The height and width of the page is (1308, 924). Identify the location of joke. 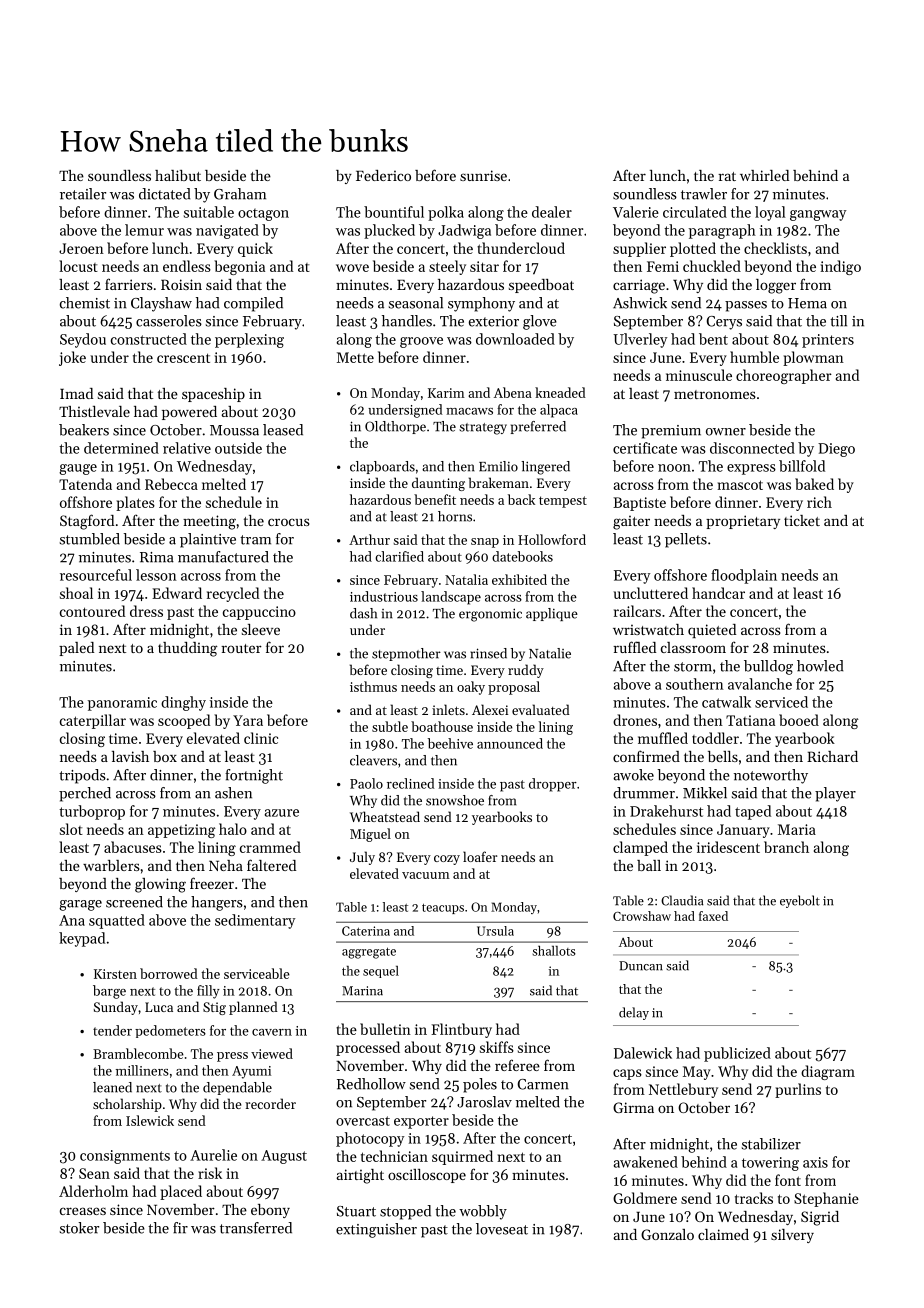
(72, 358).
